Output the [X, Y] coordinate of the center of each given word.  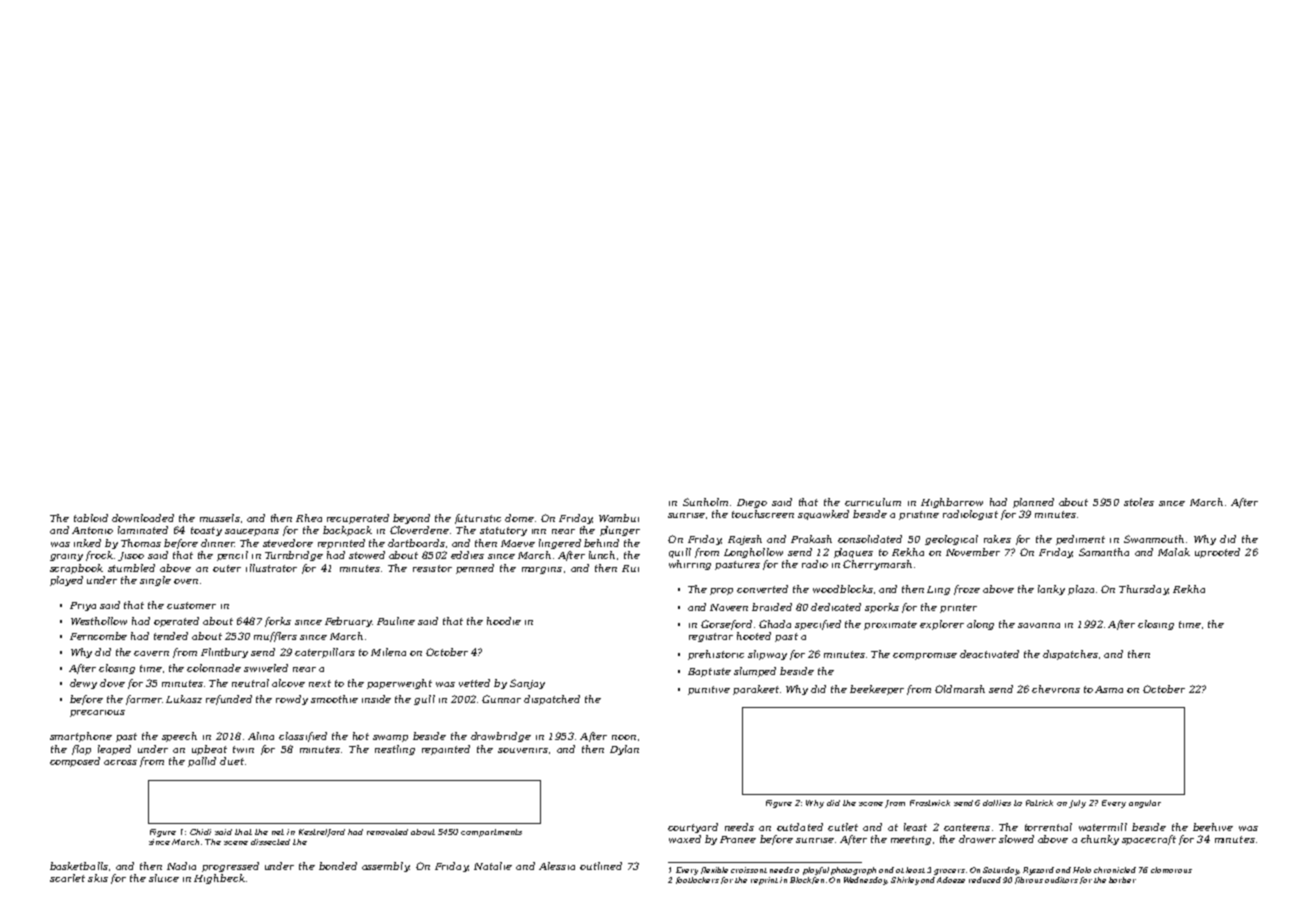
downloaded [143, 518]
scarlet [67, 878]
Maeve [518, 543]
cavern [151, 653]
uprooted [1217, 553]
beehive [1213, 827]
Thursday [1143, 590]
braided [772, 607]
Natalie [493, 866]
